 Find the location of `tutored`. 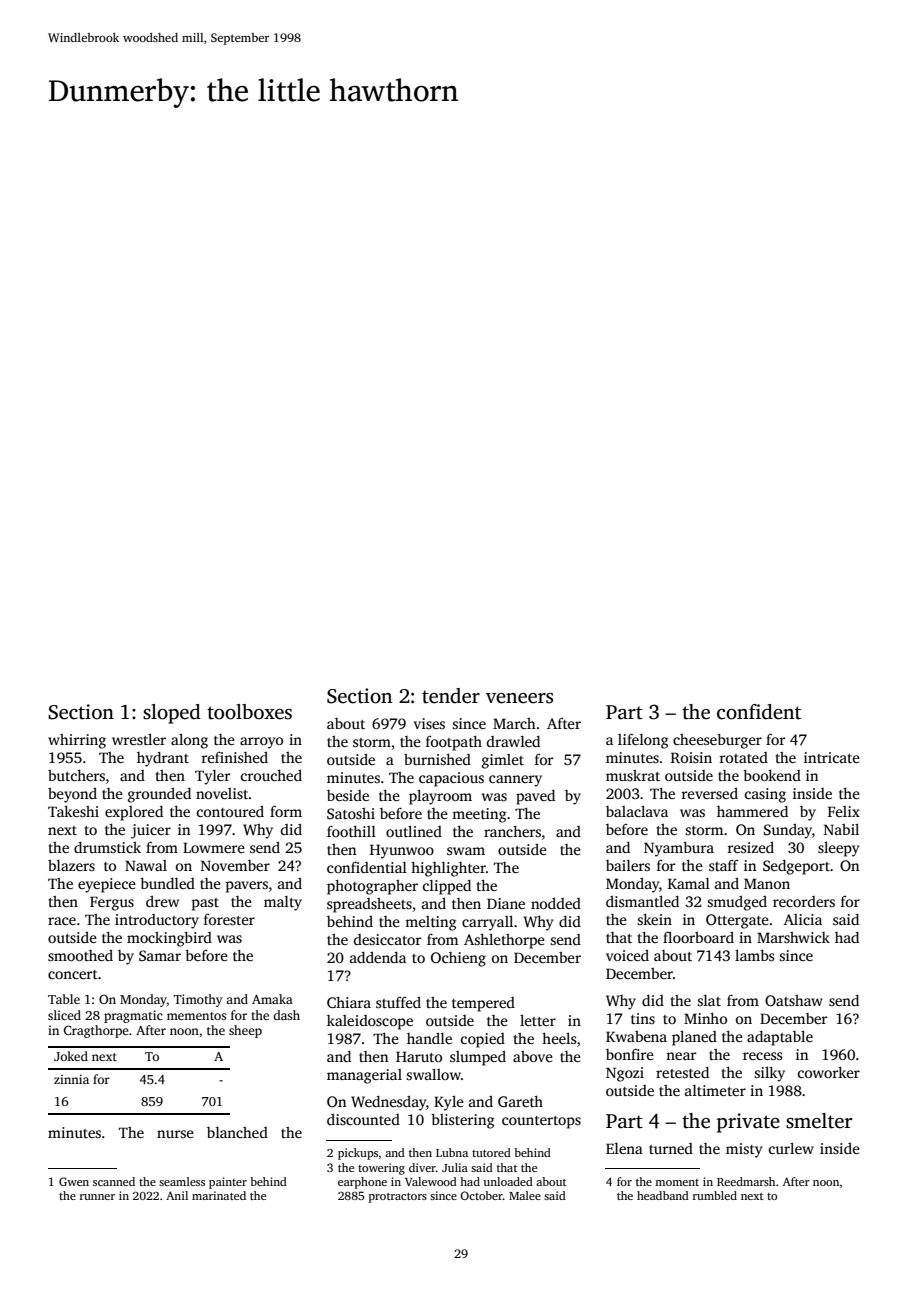

tutored is located at coordinates (491, 1152).
